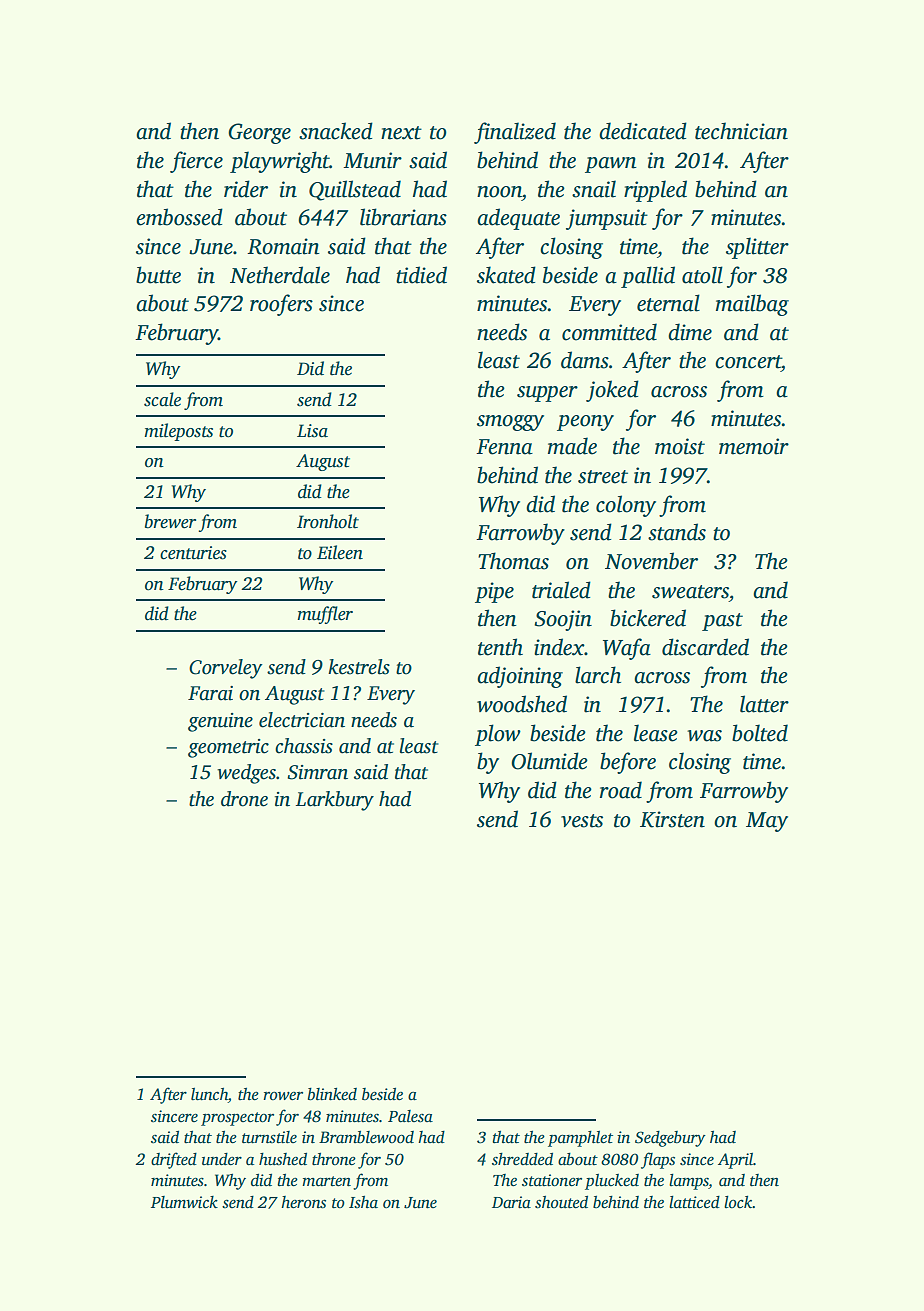 The height and width of the screenshot is (1311, 924). What do you see at coordinates (328, 521) in the screenshot?
I see `Ironholt` at bounding box center [328, 521].
